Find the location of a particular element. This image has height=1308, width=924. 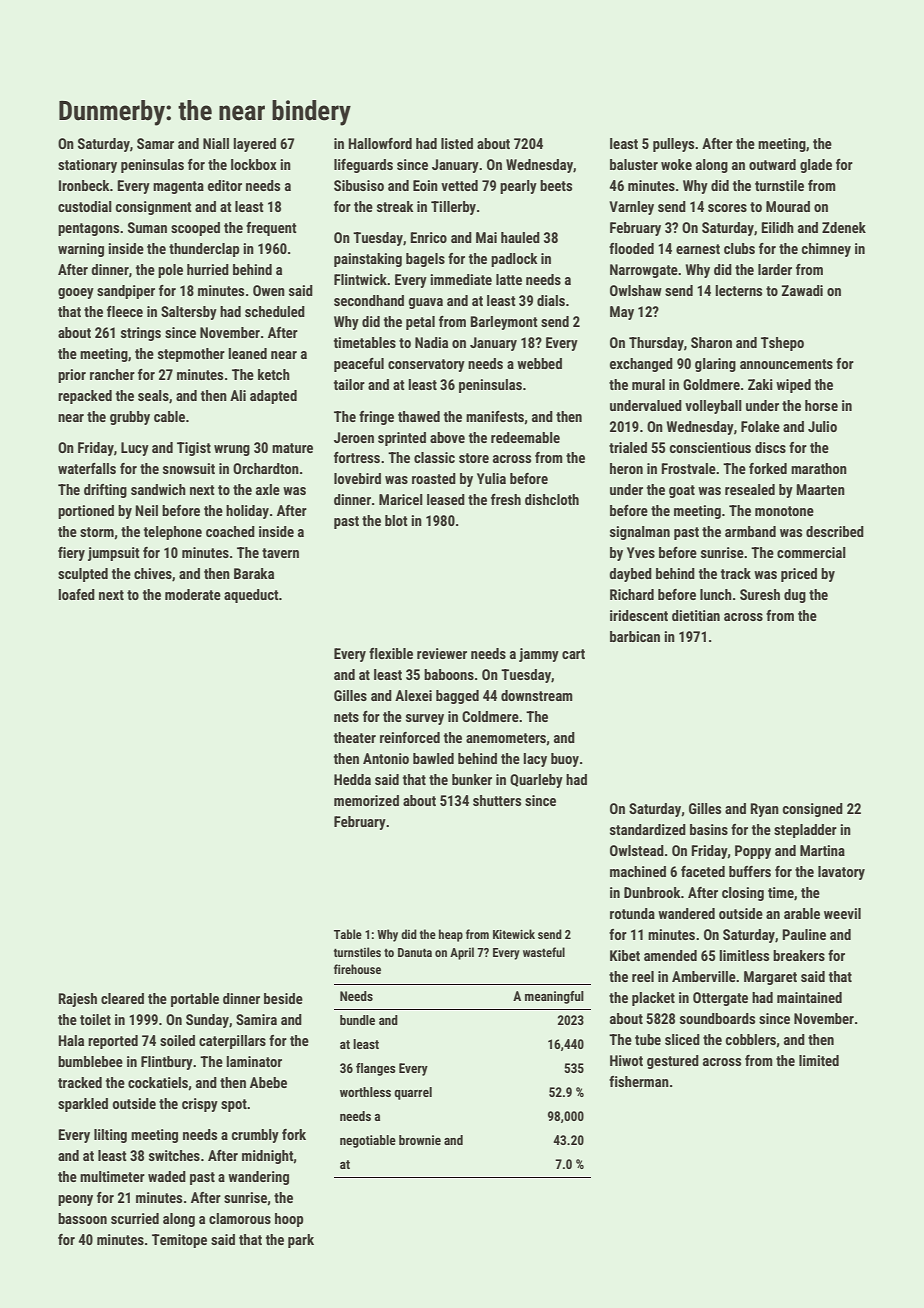

jammy is located at coordinates (539, 655).
